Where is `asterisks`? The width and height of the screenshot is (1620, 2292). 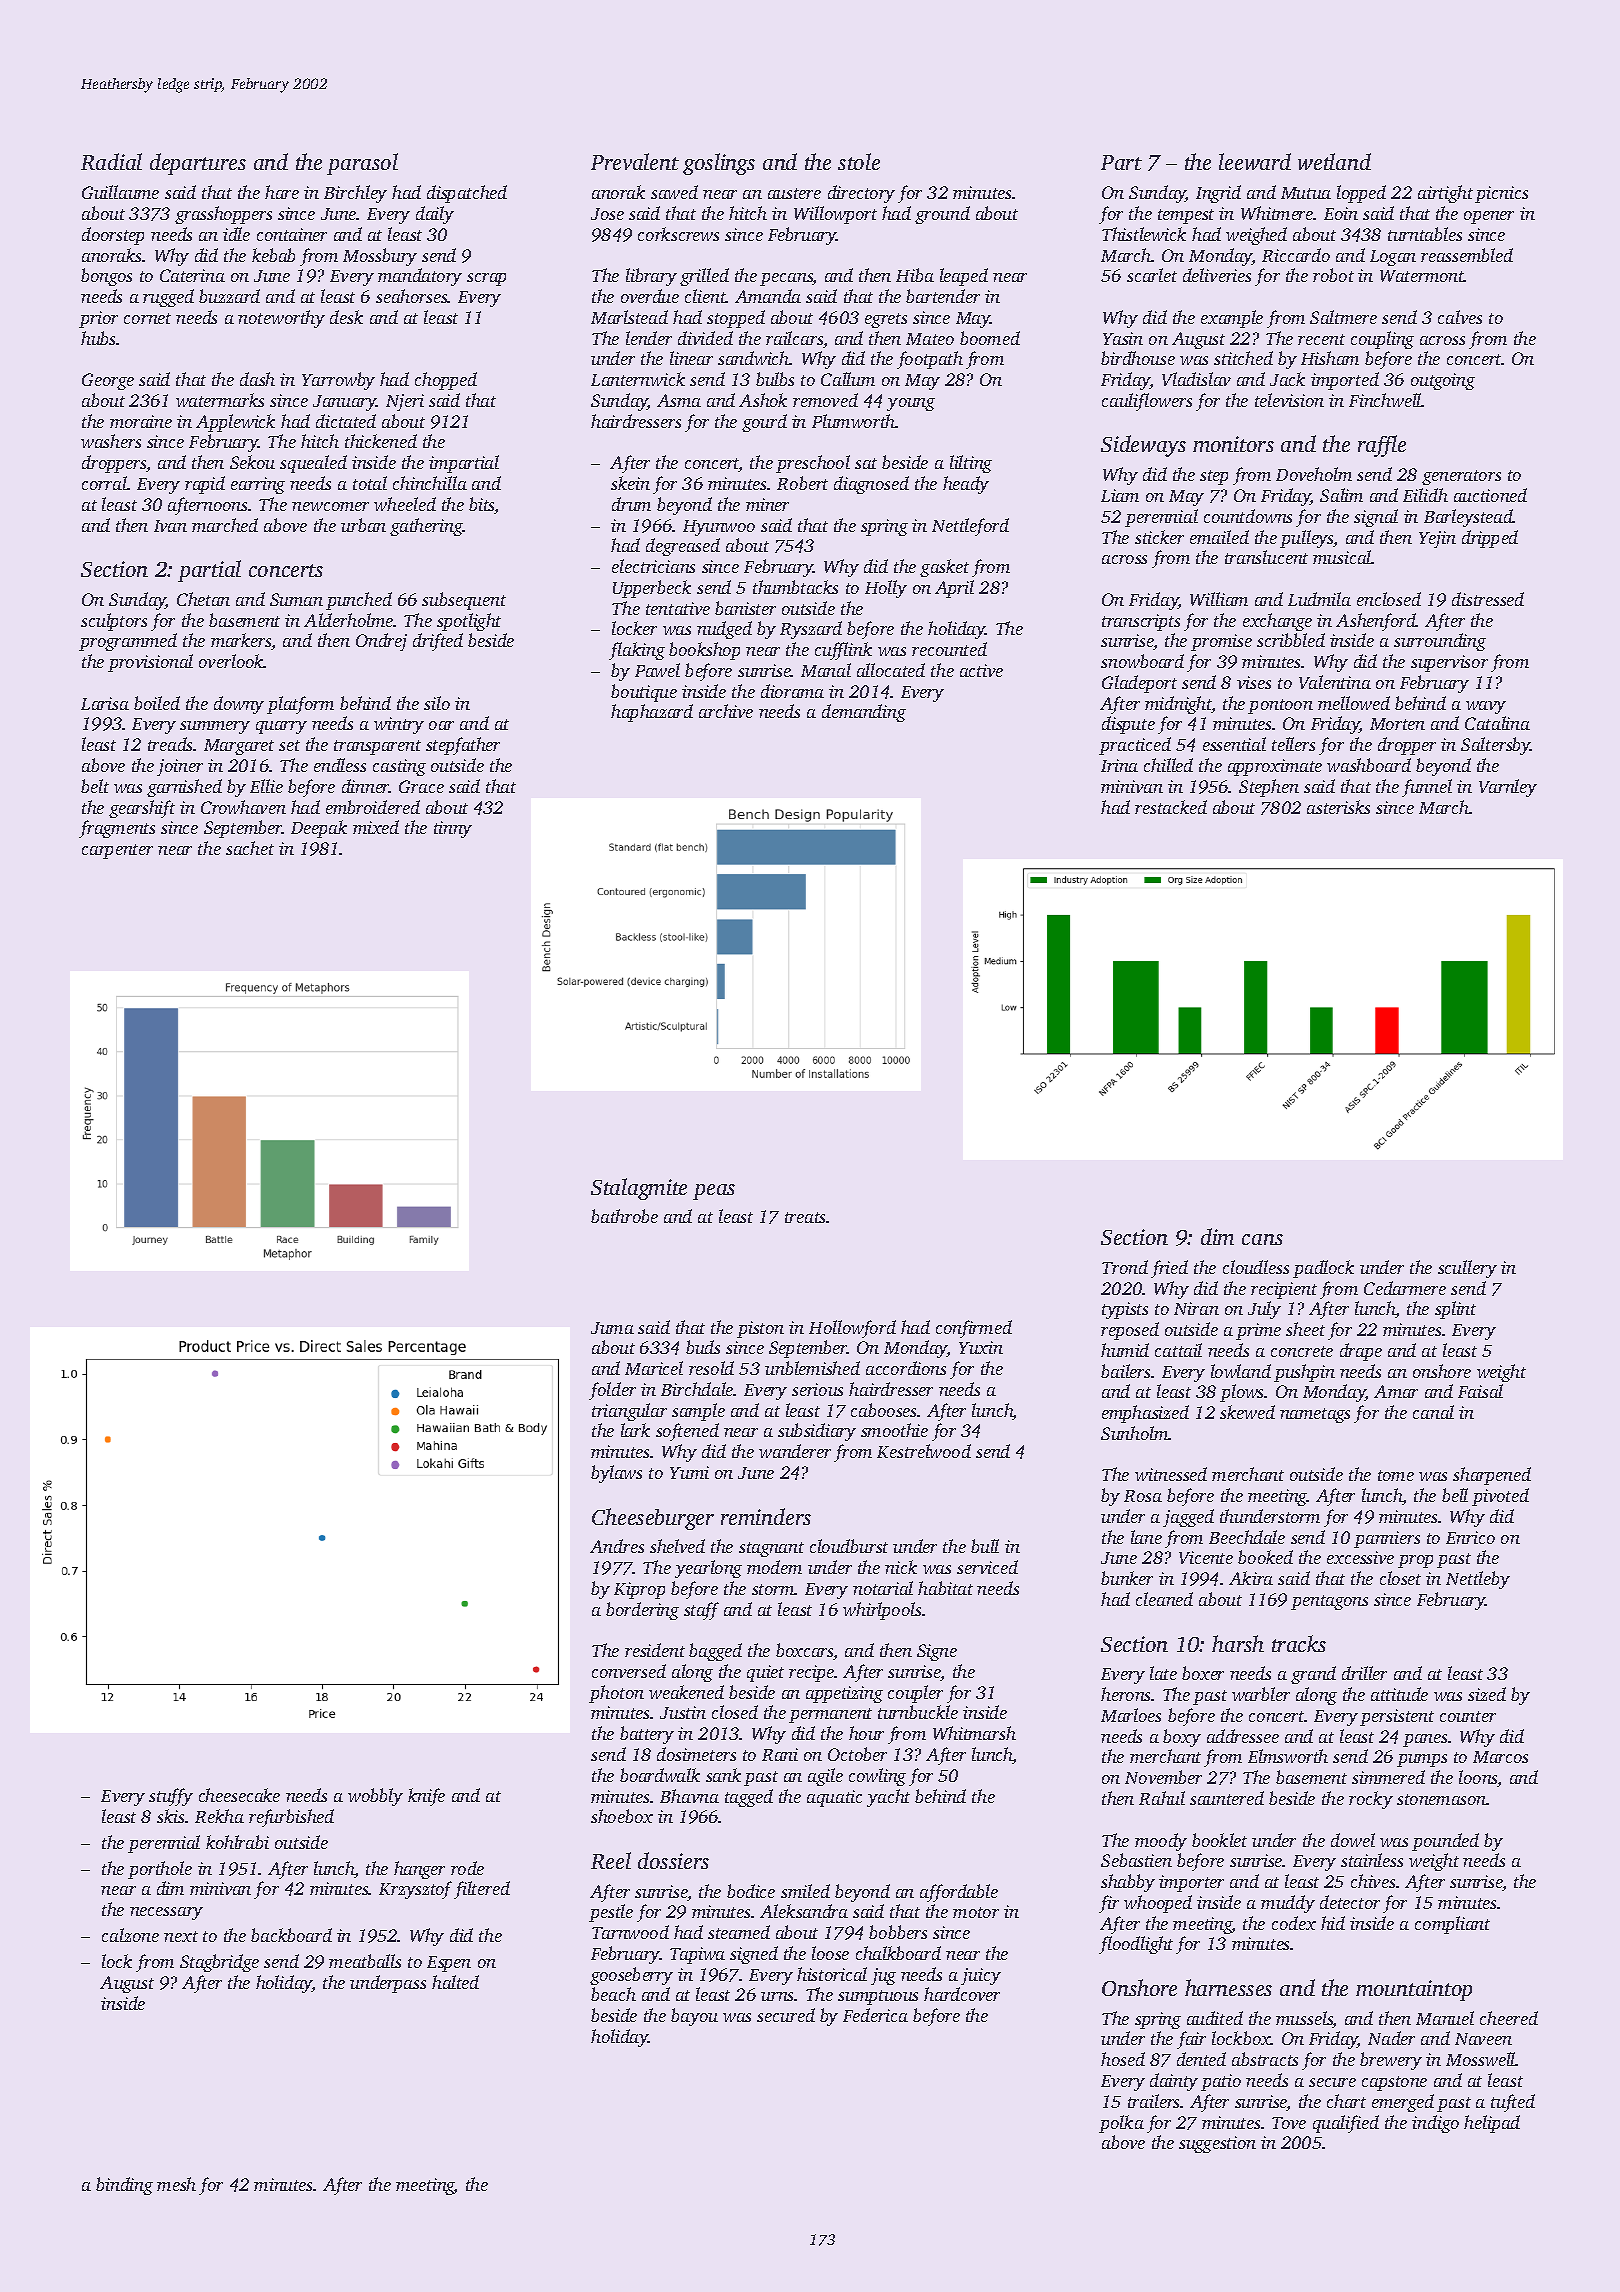
asterisks is located at coordinates (1338, 807).
